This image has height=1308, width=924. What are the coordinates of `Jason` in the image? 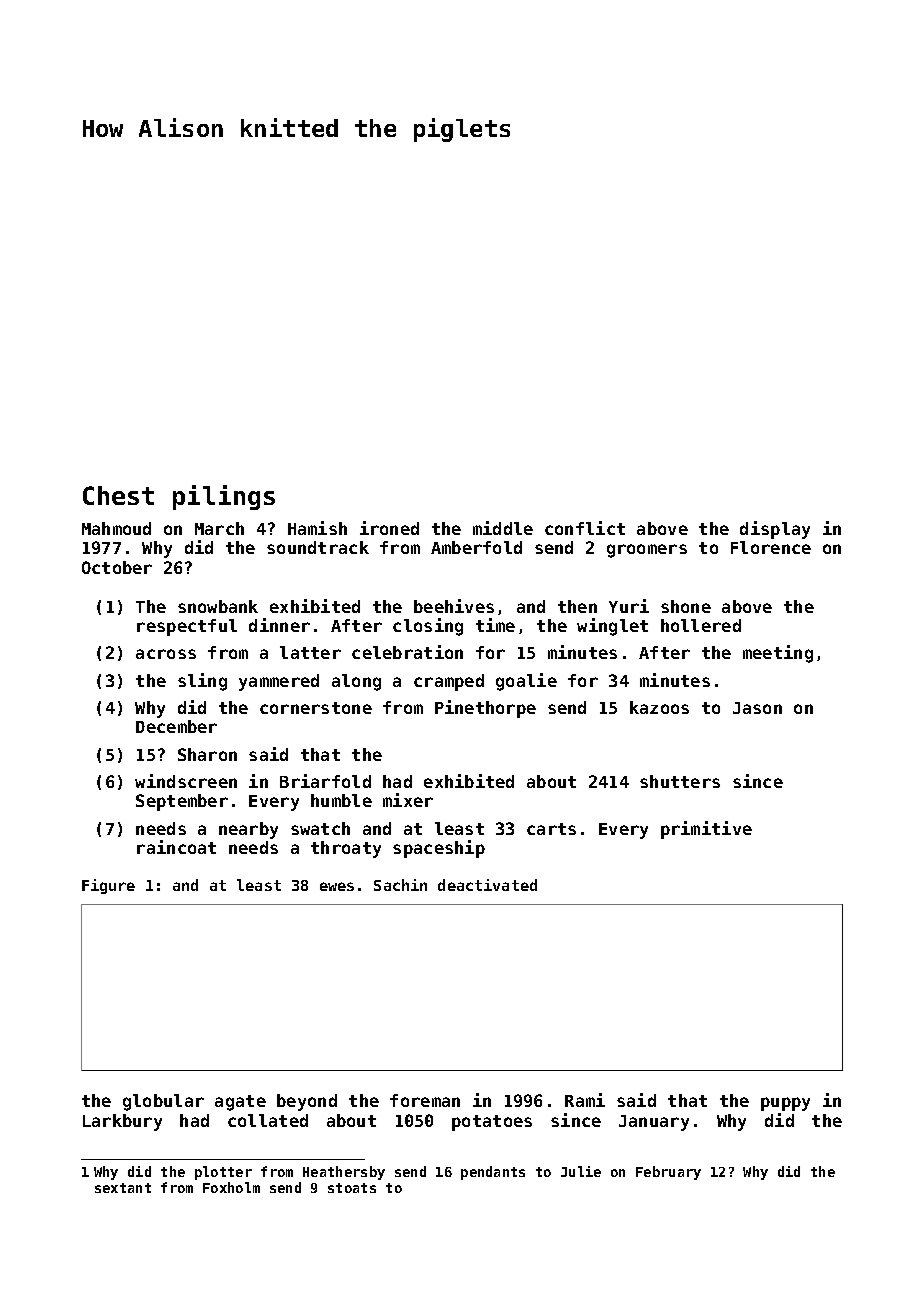 It's located at (757, 708).
